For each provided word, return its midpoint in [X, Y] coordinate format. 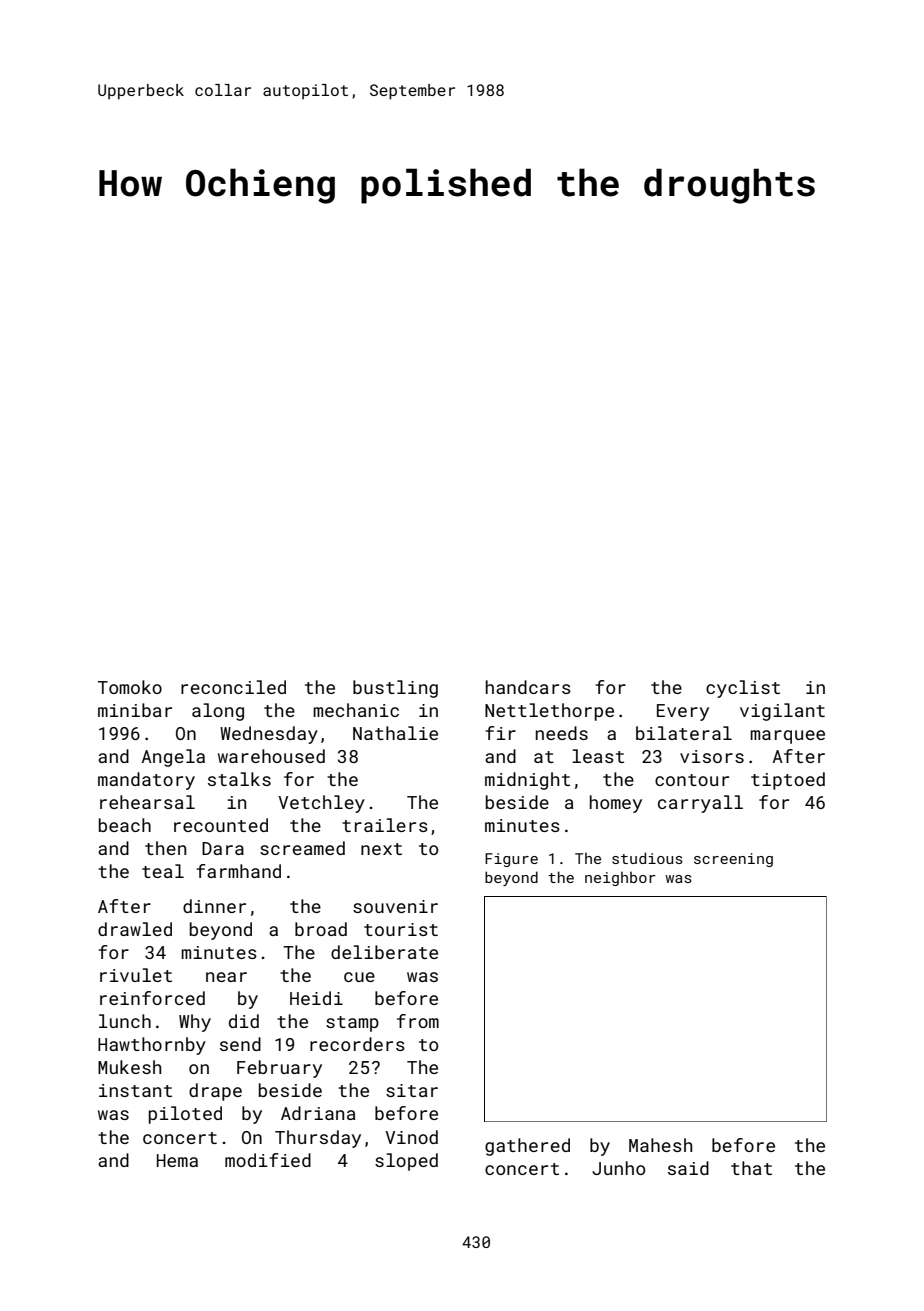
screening [733, 860]
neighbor [620, 879]
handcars [528, 687]
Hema [177, 1160]
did [244, 1021]
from [418, 1021]
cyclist [743, 689]
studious [647, 858]
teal [163, 871]
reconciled [233, 687]
